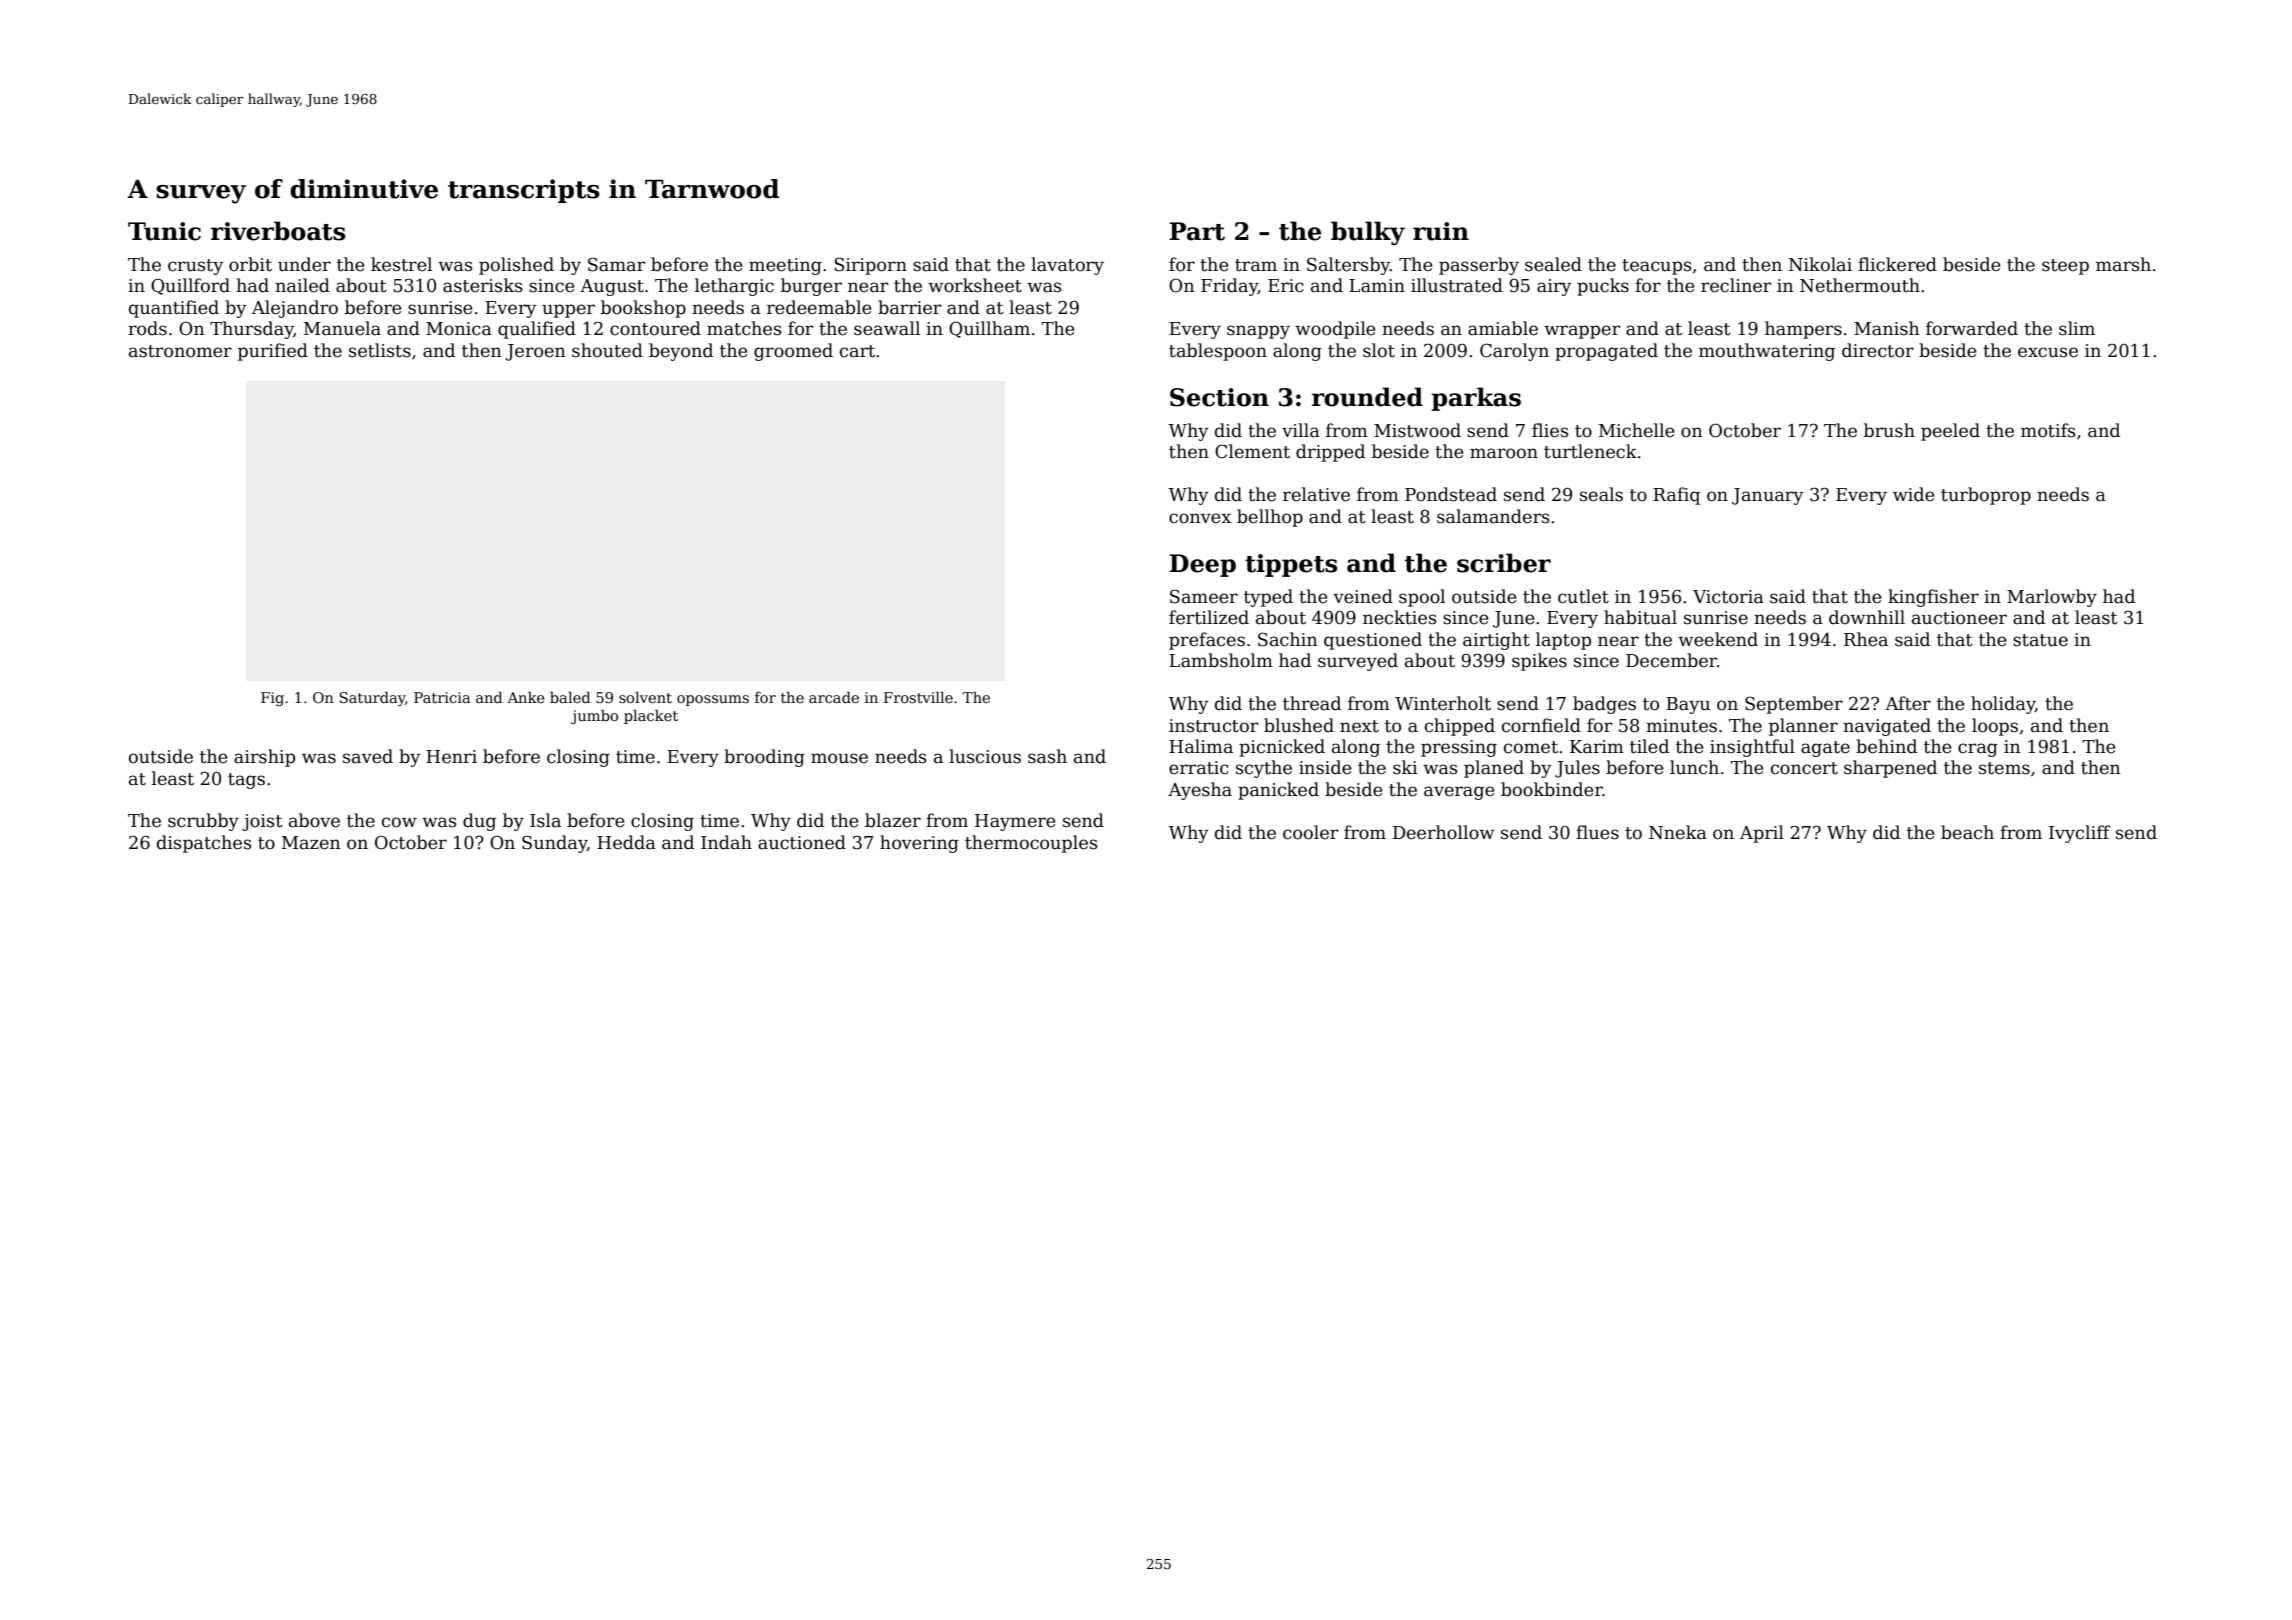 This image has height=1620, width=2292. What do you see at coordinates (975, 285) in the image?
I see `worksheet` at bounding box center [975, 285].
